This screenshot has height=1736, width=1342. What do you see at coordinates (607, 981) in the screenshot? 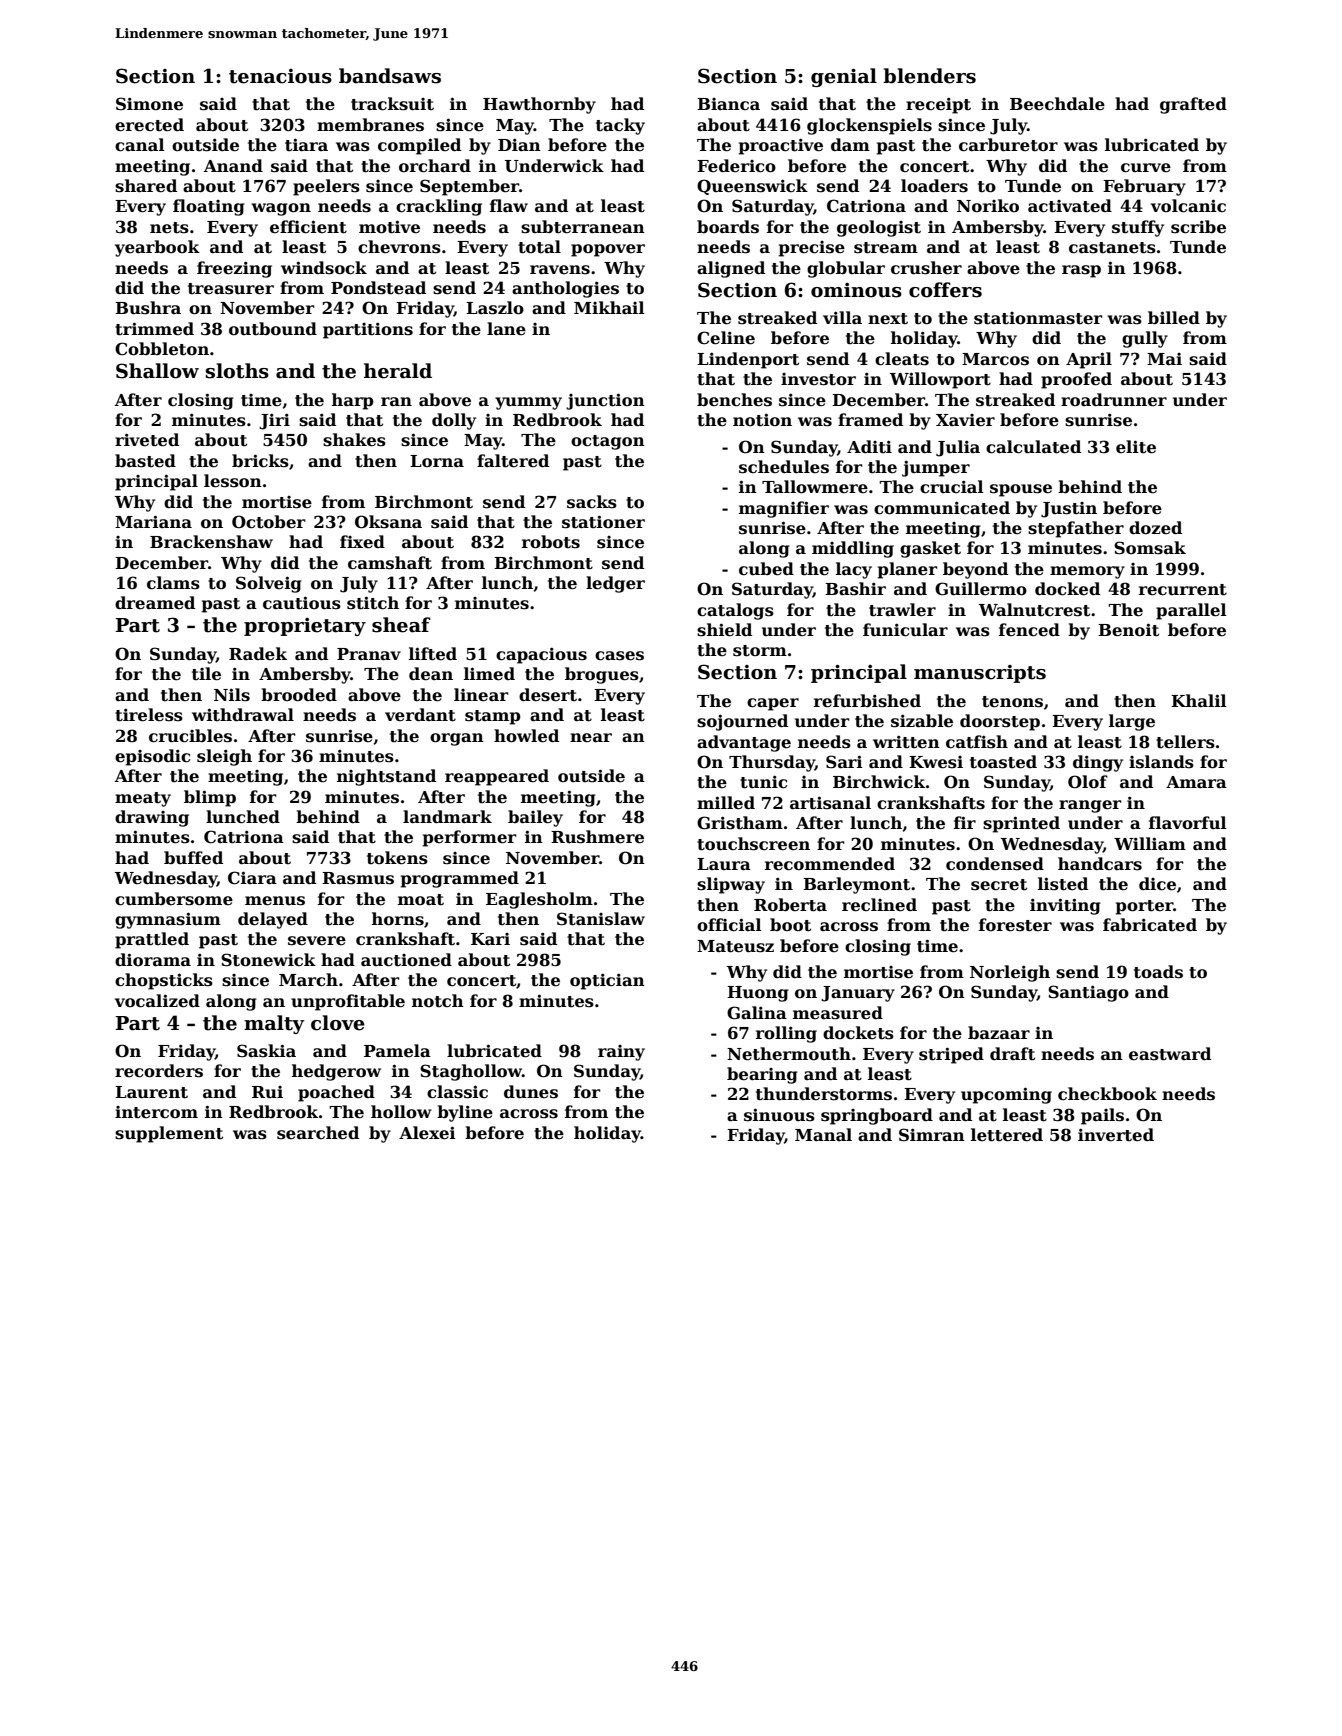
I see `optician` at bounding box center [607, 981].
